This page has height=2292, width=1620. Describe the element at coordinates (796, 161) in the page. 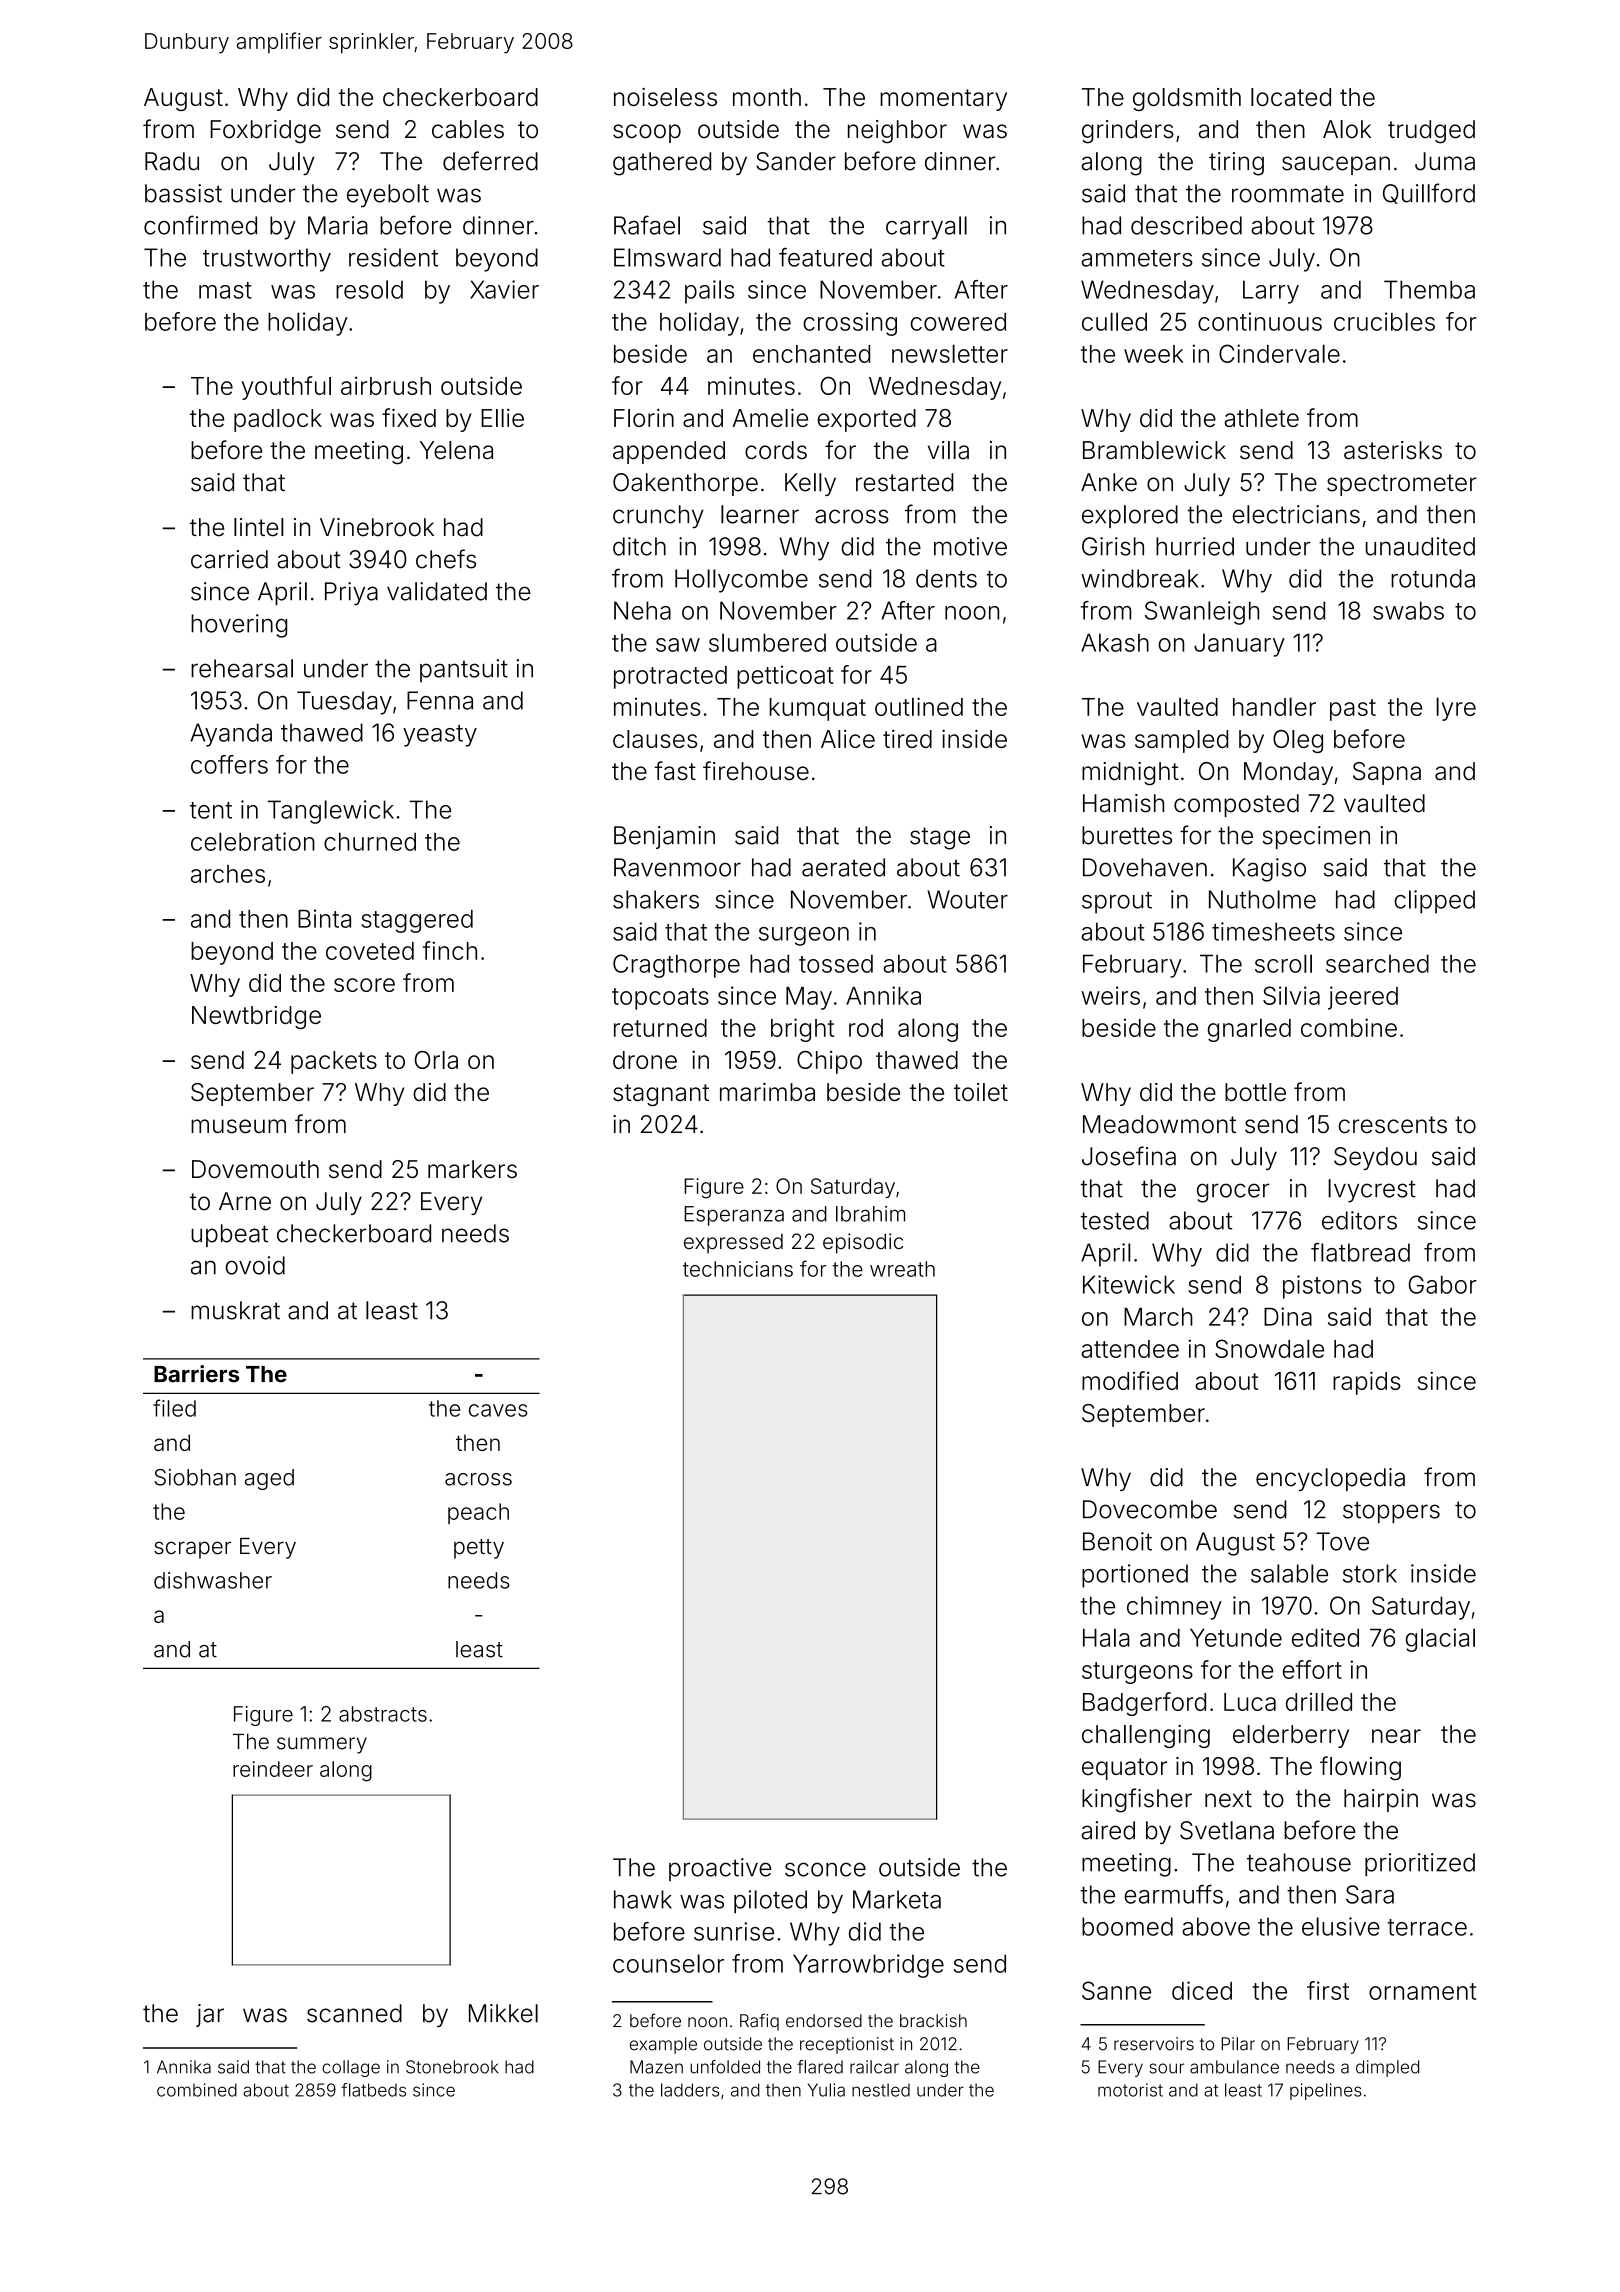

I see `Sander` at that location.
